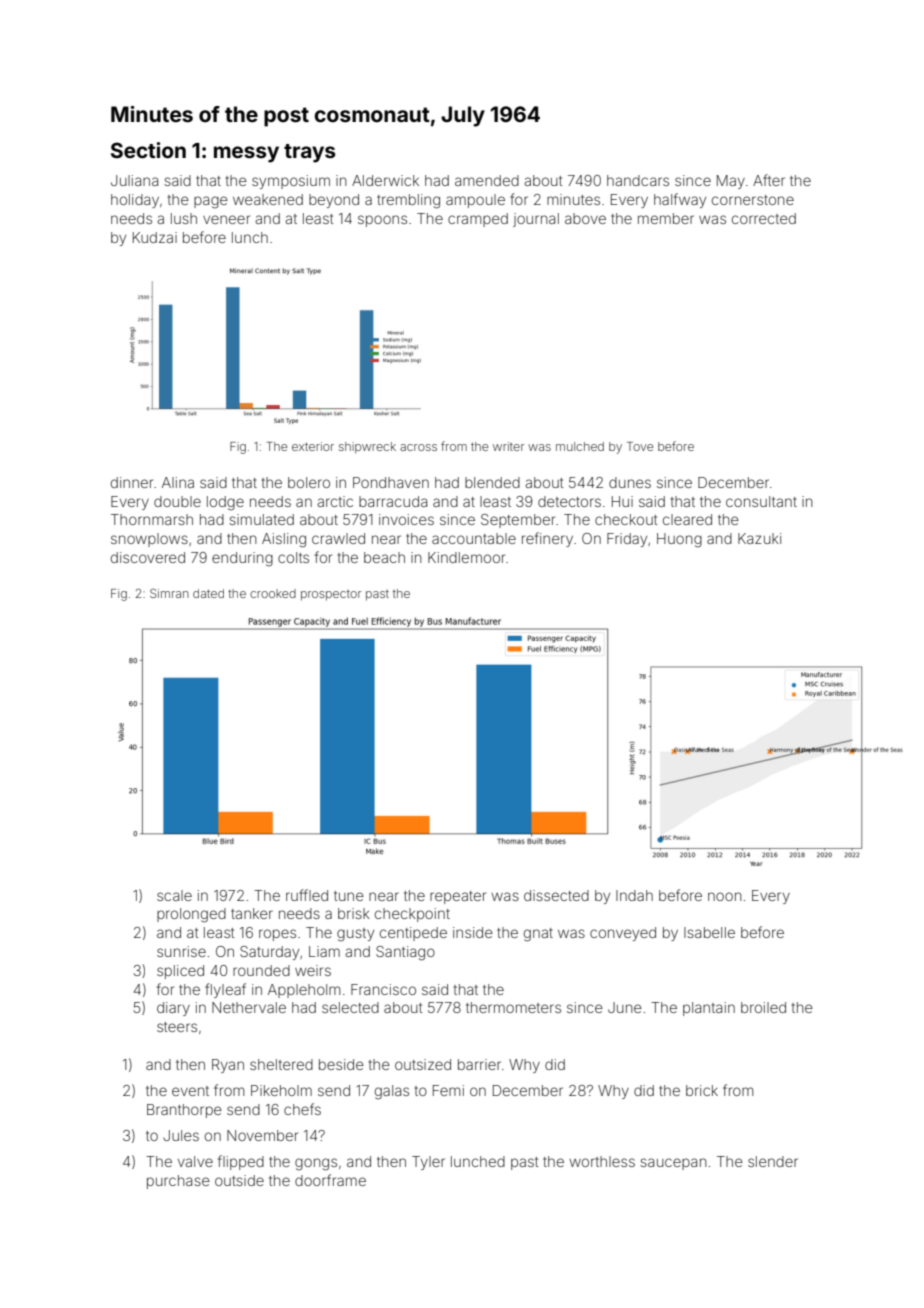 Image resolution: width=924 pixels, height=1308 pixels. I want to click on After, so click(769, 180).
